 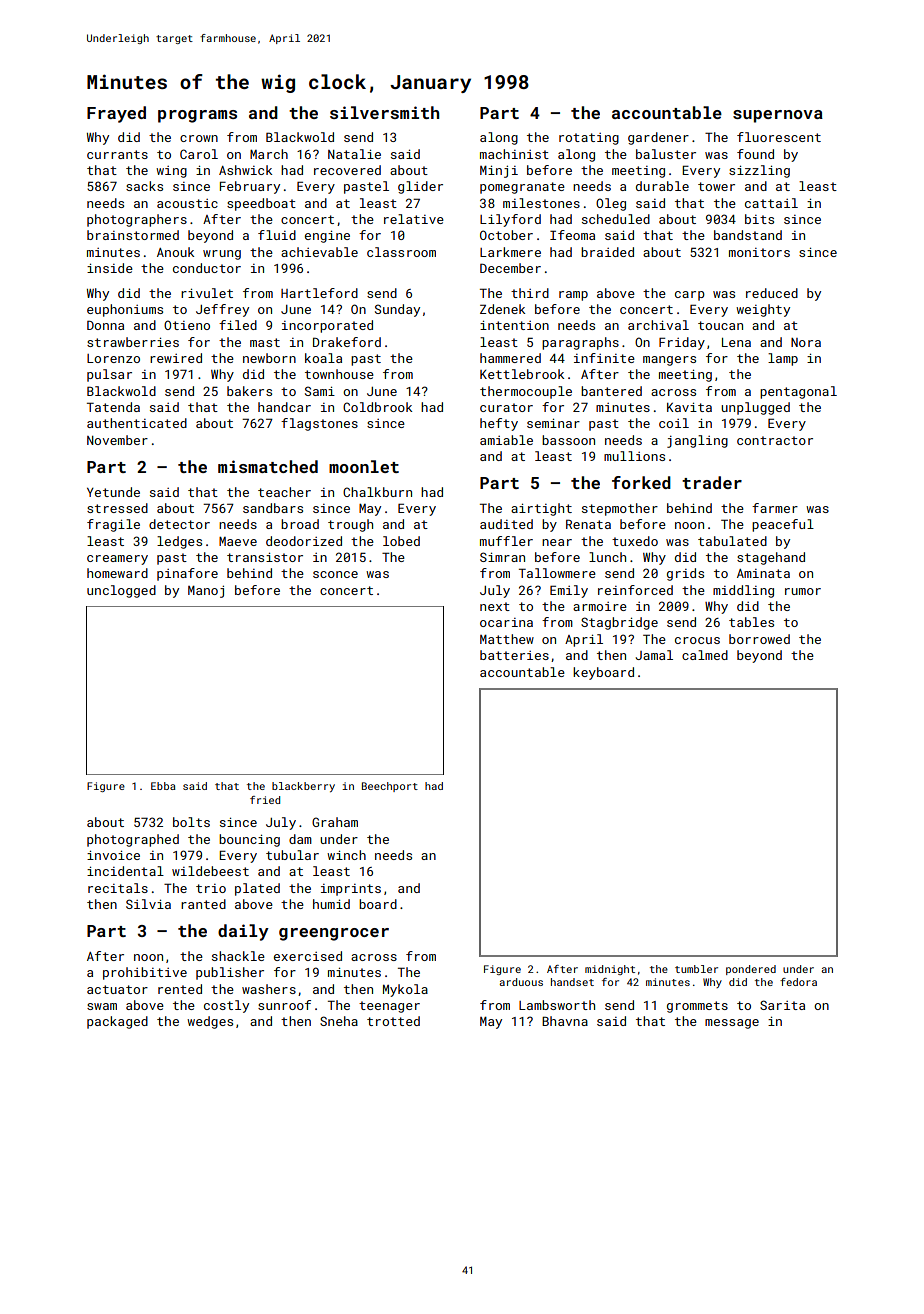 What do you see at coordinates (611, 391) in the page?
I see `bantered` at bounding box center [611, 391].
